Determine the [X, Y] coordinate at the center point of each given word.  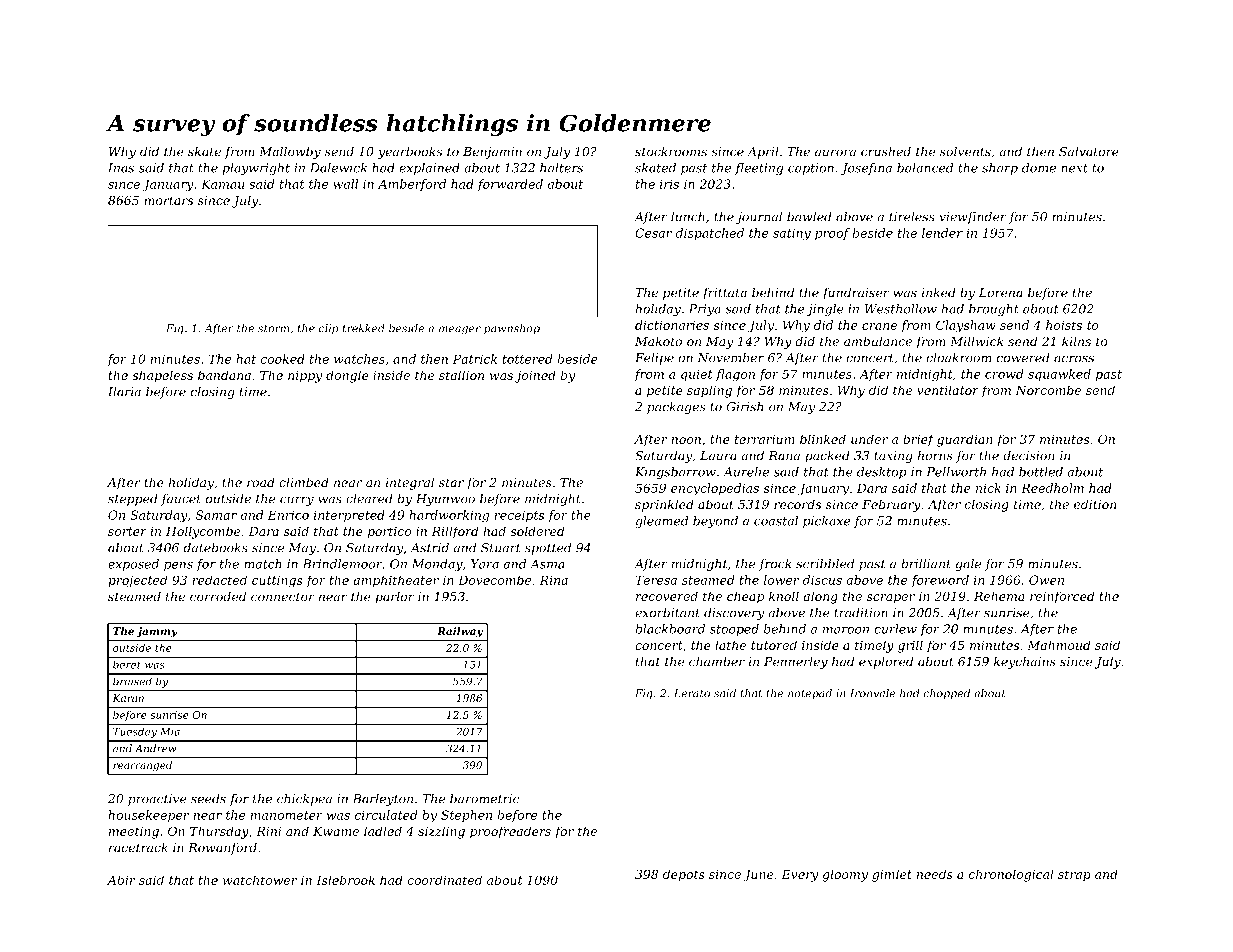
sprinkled [664, 505]
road [261, 482]
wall [345, 184]
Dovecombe [495, 580]
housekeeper [148, 816]
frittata [724, 293]
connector [283, 597]
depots [684, 875]
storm [273, 329]
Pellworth [956, 472]
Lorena [1001, 293]
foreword [940, 581]
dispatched [710, 234]
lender [942, 233]
